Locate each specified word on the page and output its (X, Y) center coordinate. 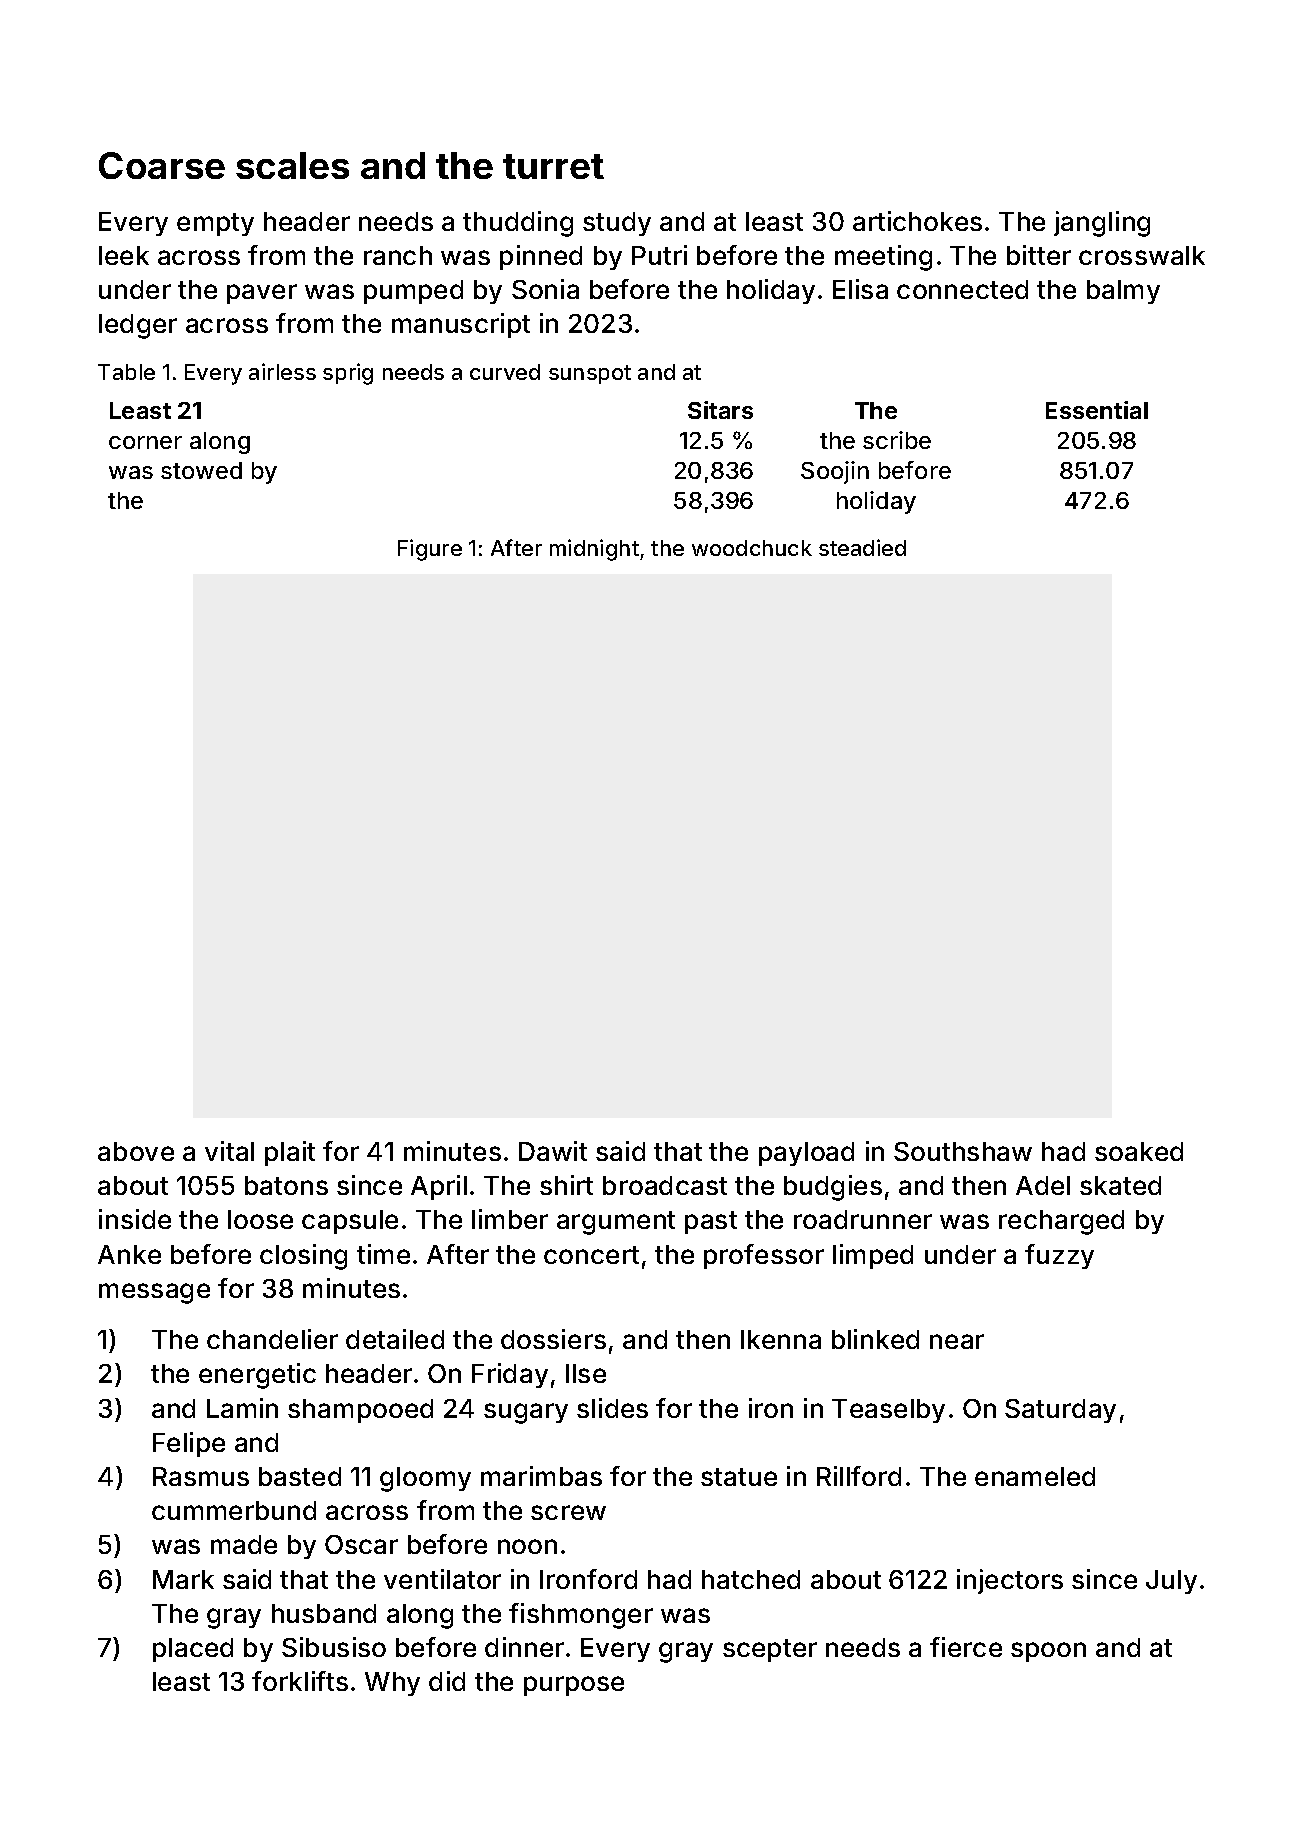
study (617, 224)
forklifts (300, 1681)
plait (290, 1153)
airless (282, 371)
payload (806, 1154)
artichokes (917, 221)
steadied (862, 547)
